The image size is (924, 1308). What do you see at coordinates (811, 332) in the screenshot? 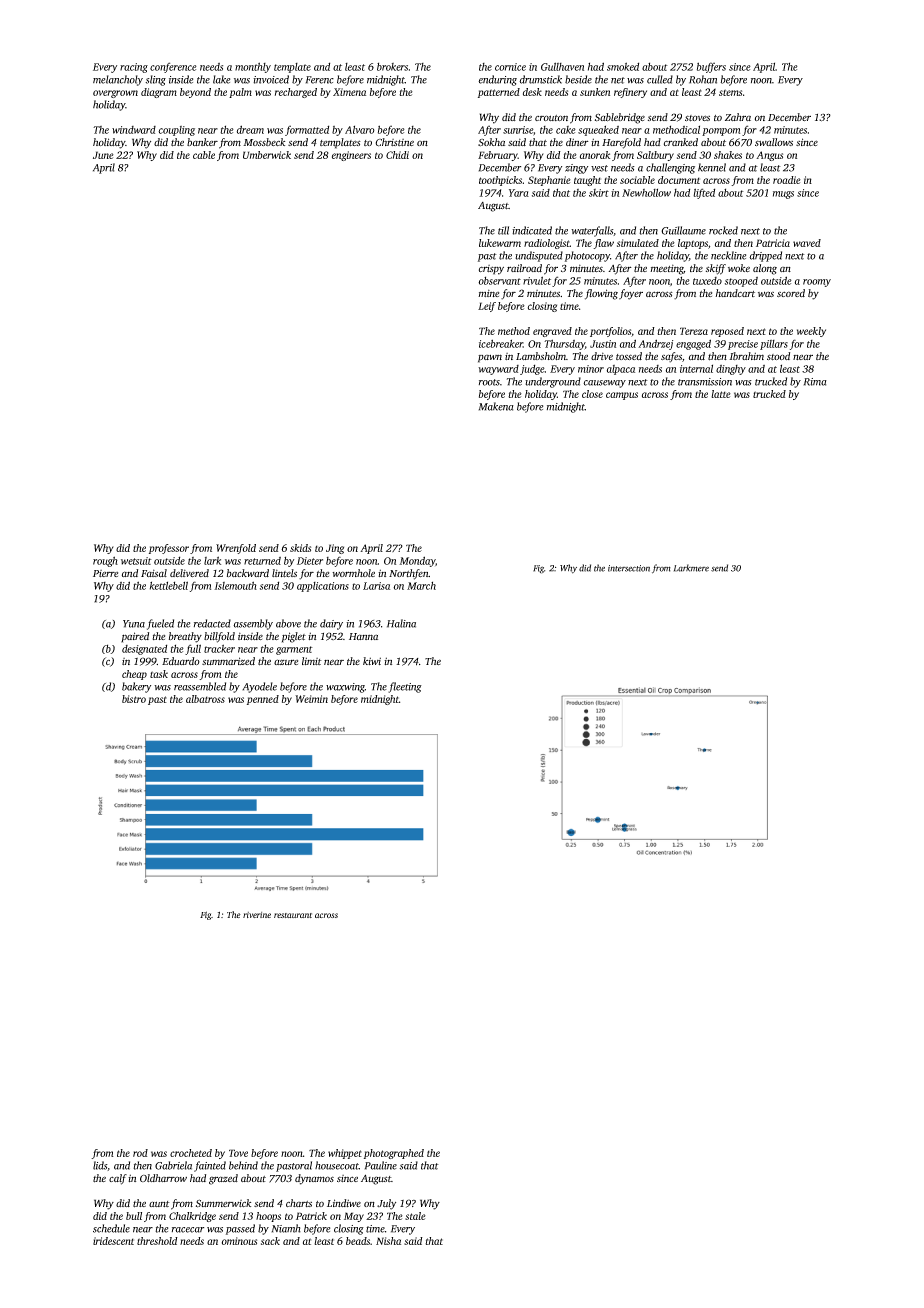
I see `weekly` at bounding box center [811, 332].
